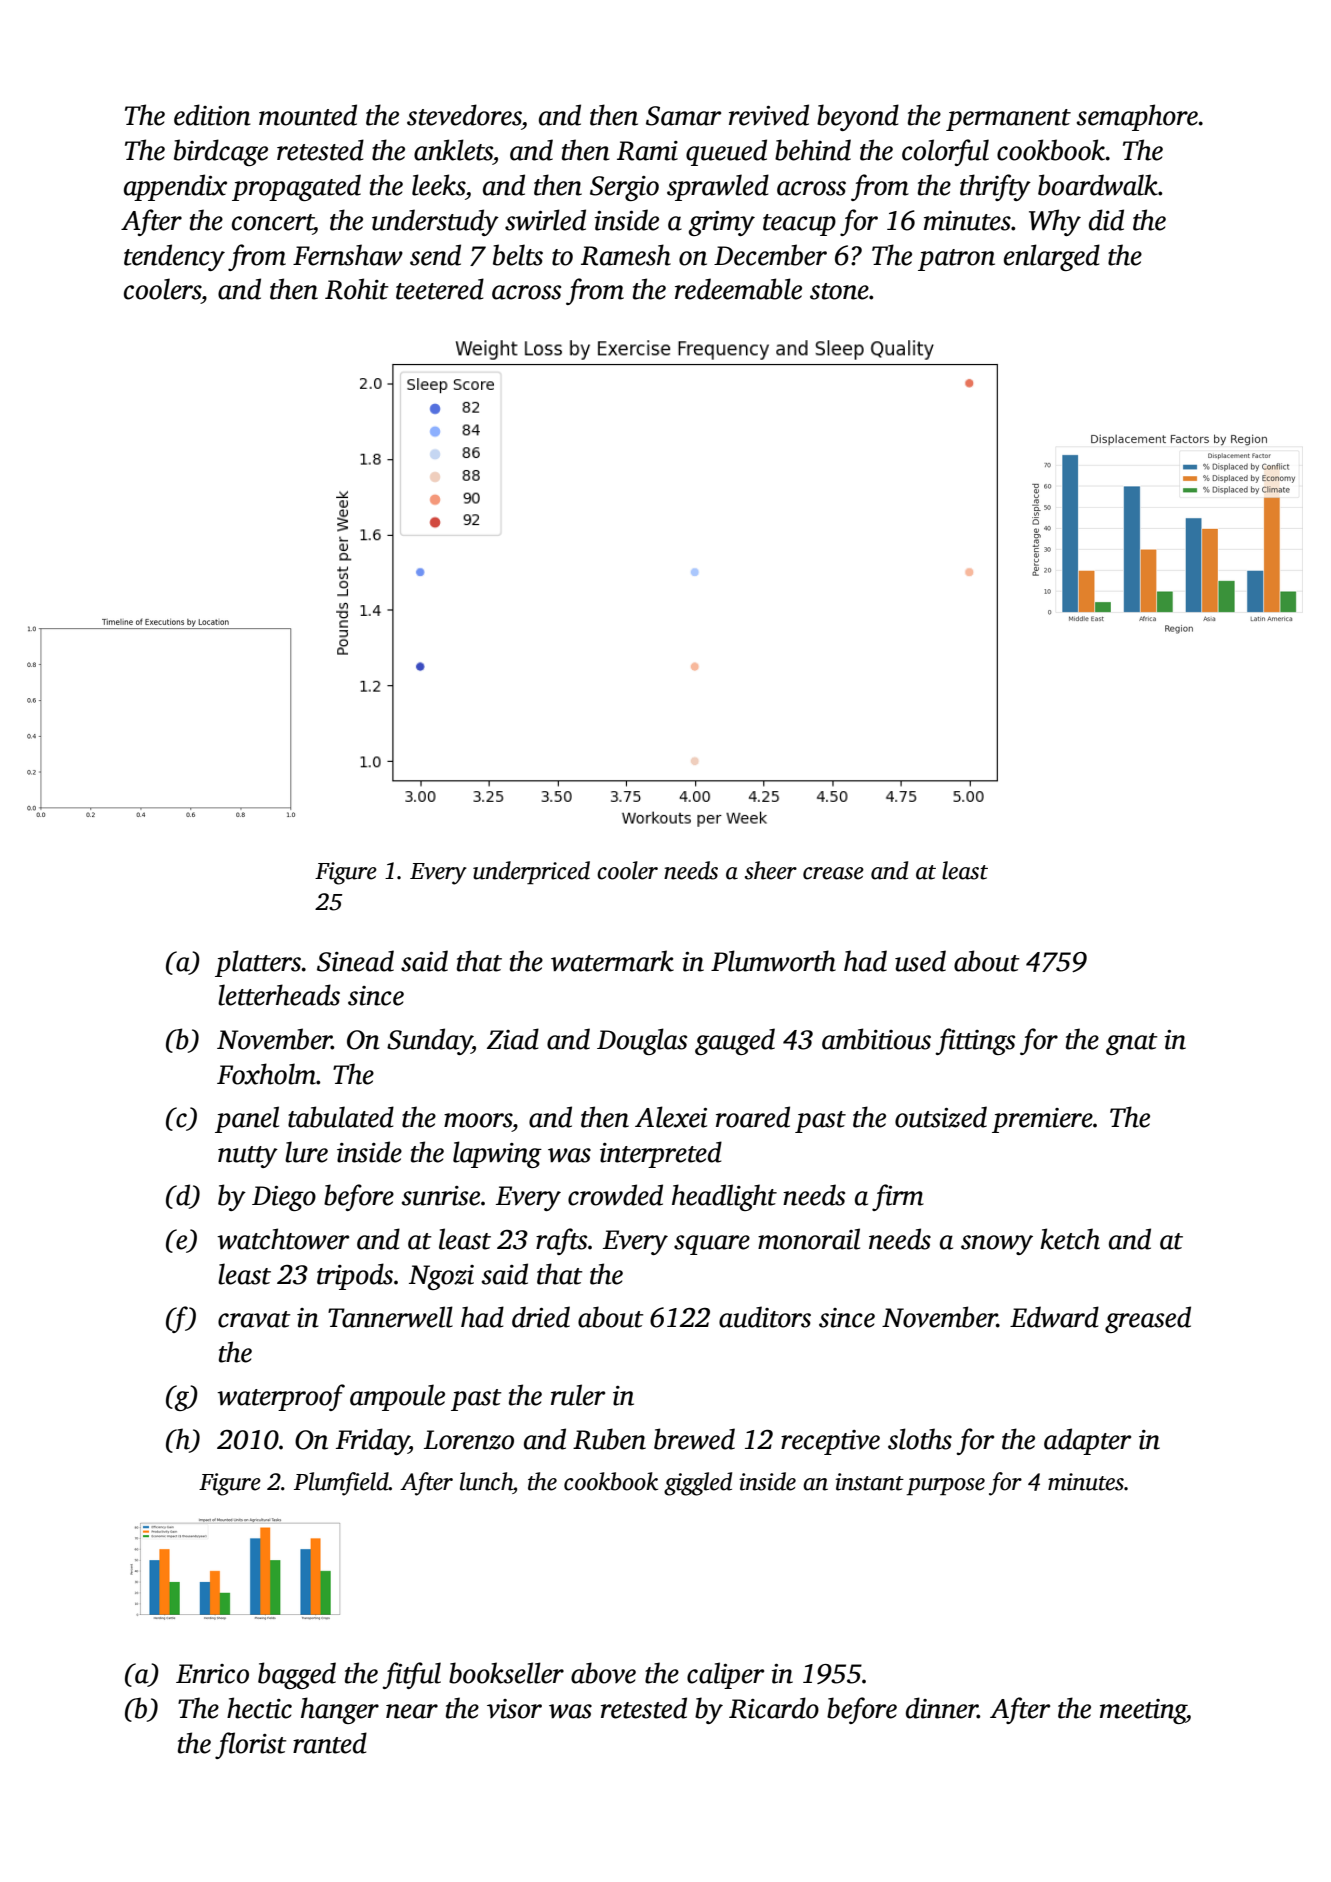 The image size is (1331, 1882). Describe the element at coordinates (258, 963) in the screenshot. I see `platters` at that location.
